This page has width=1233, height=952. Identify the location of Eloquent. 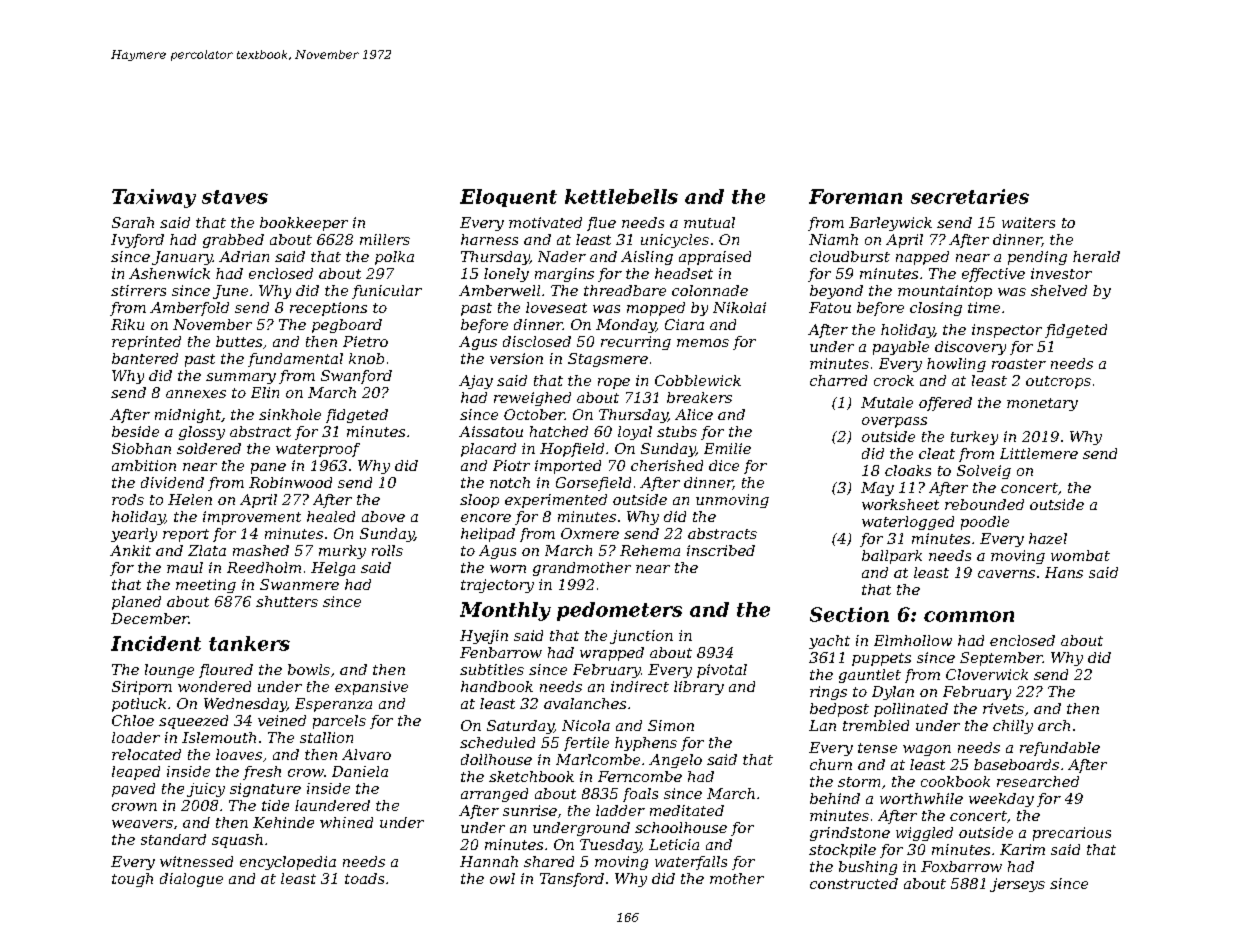
(508, 198).
